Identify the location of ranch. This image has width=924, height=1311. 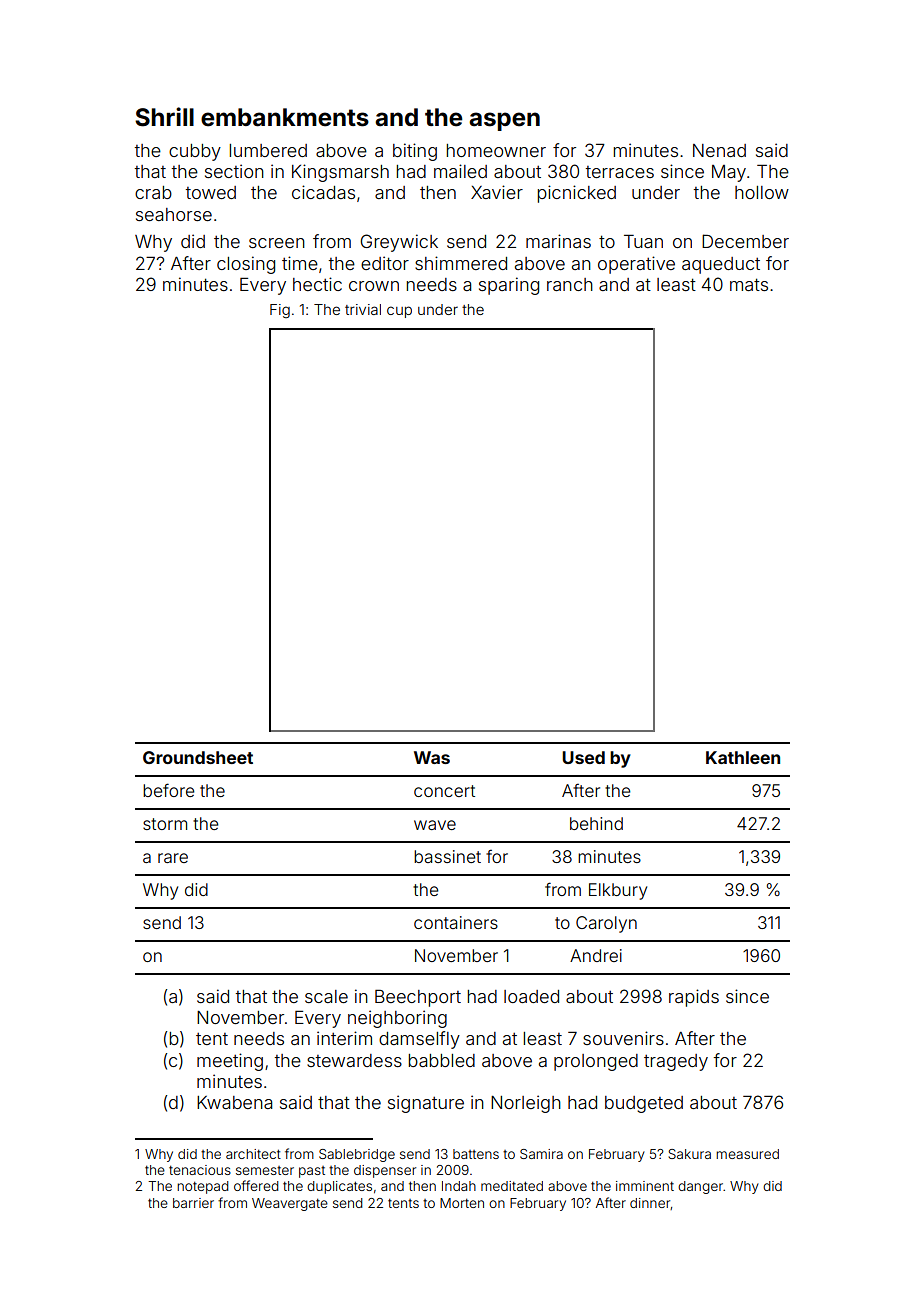
(570, 284).
